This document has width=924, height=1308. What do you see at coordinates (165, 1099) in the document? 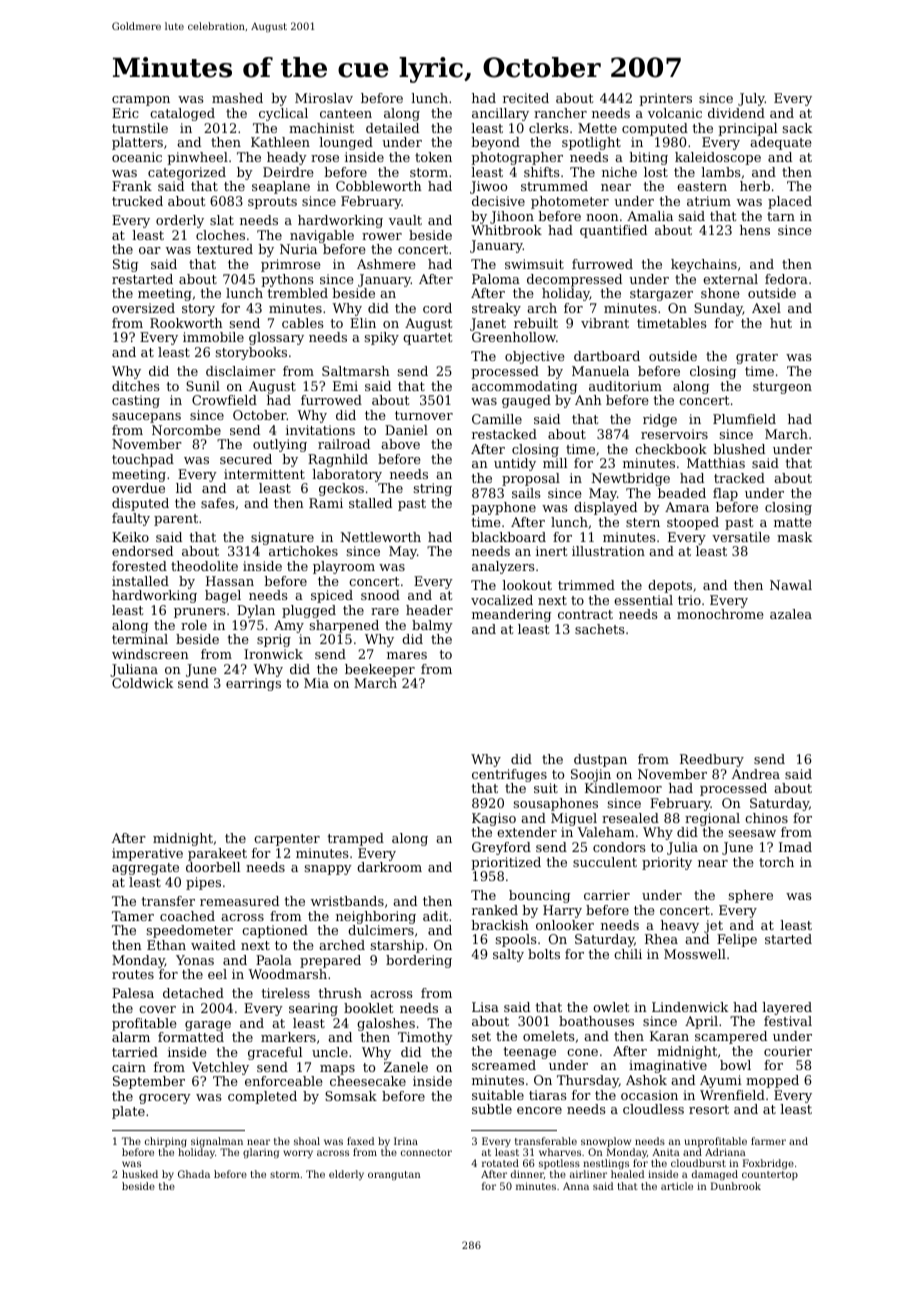
I see `grocery` at bounding box center [165, 1099].
